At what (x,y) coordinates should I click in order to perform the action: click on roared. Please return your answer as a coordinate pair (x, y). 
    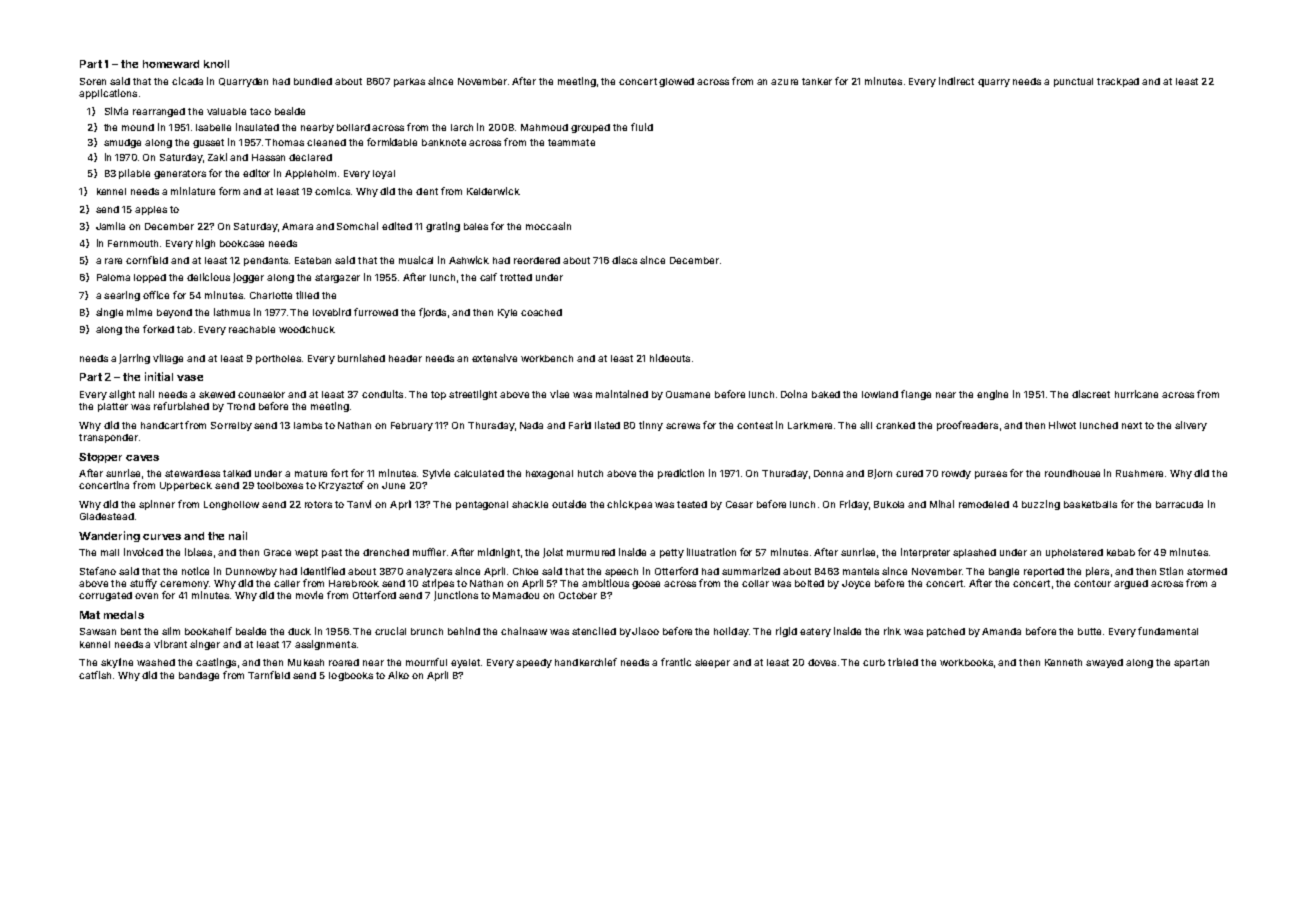
    Looking at the image, I should click on (344, 662).
